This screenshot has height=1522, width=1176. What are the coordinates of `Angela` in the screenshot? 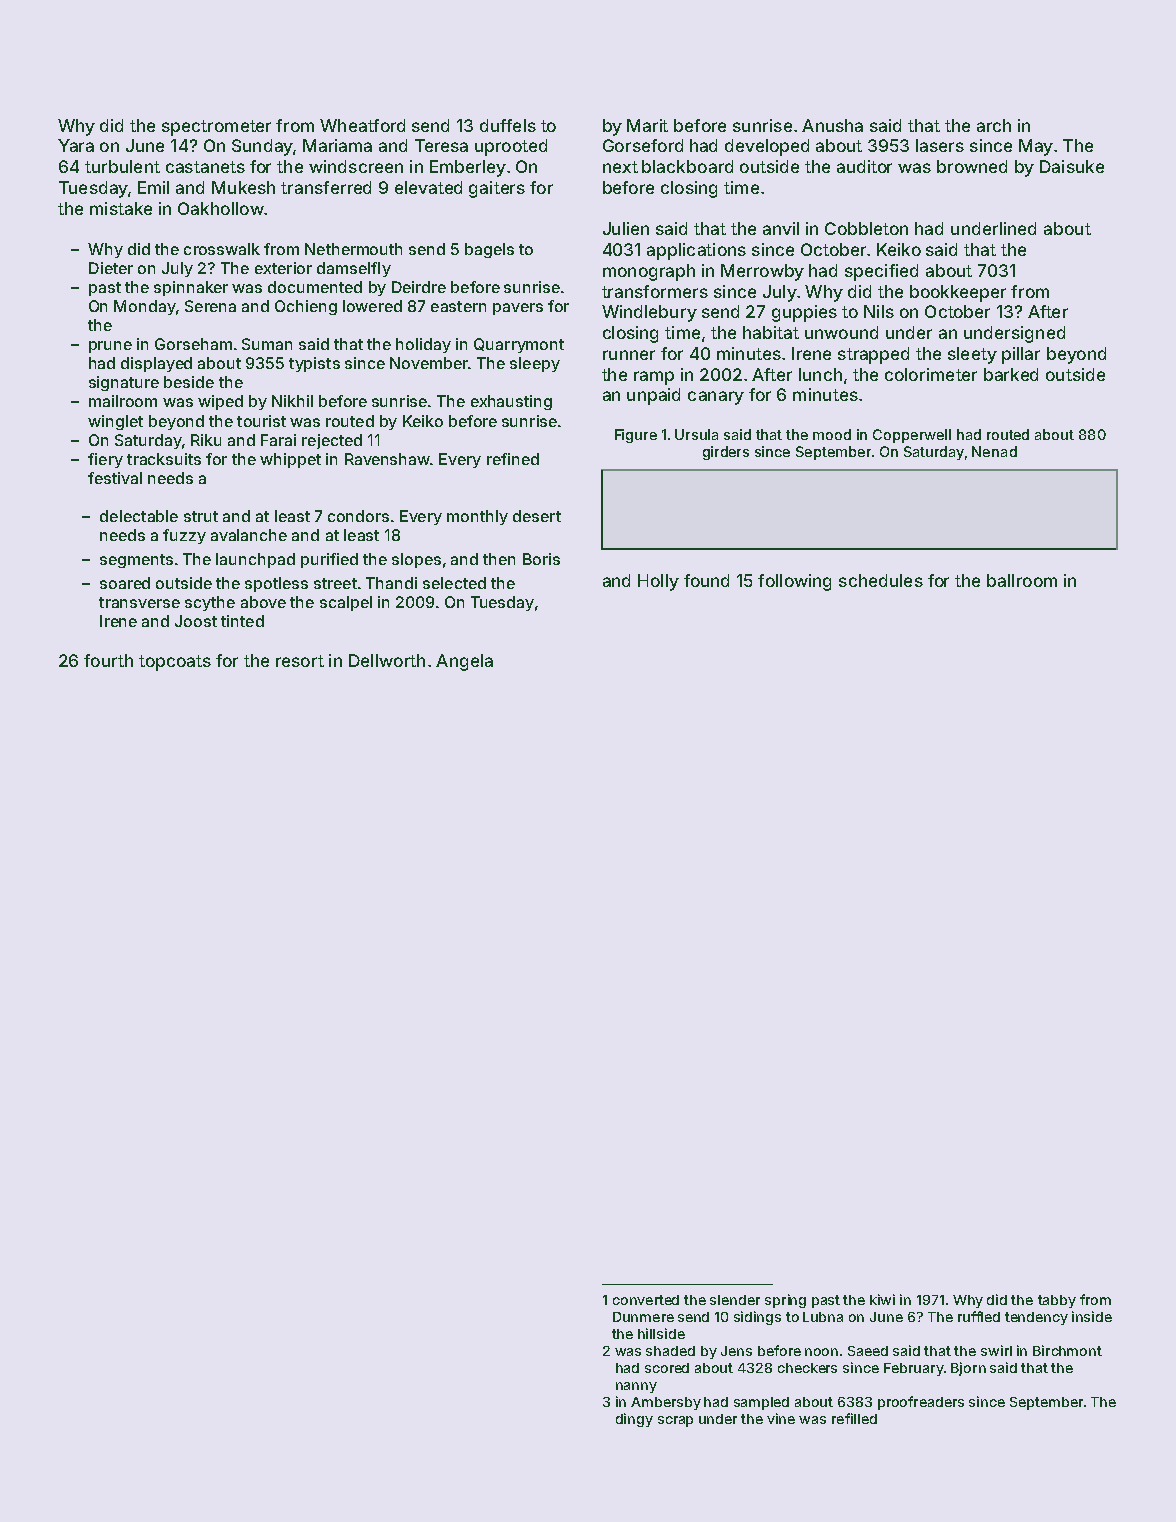 It's located at (464, 662).
